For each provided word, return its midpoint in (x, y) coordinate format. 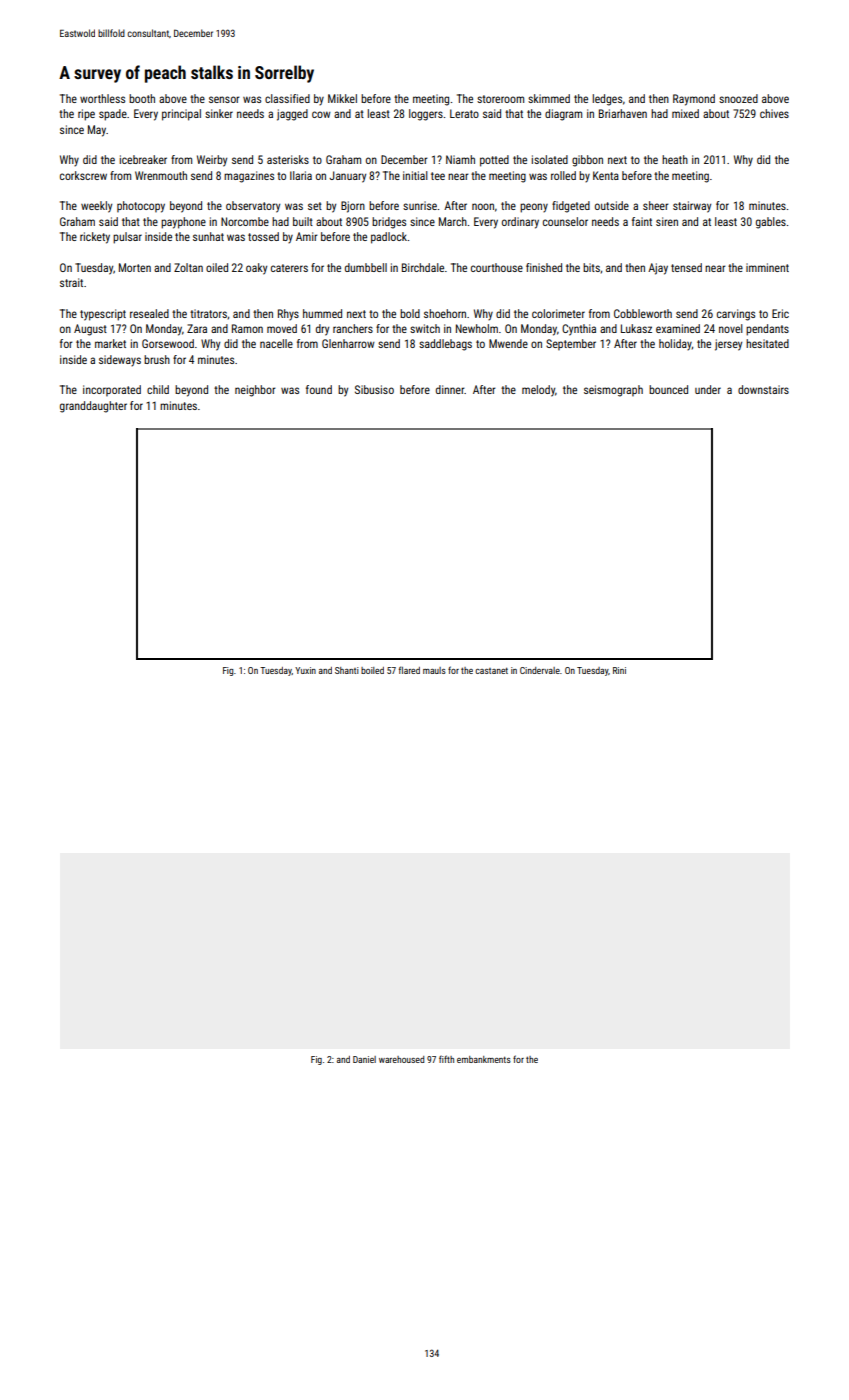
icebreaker (143, 159)
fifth (446, 1059)
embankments (484, 1059)
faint (642, 221)
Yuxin (305, 670)
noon (483, 206)
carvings (736, 315)
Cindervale (540, 670)
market (110, 343)
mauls (434, 670)
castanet (491, 670)
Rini (619, 670)
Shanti (347, 670)
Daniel (364, 1059)
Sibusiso (374, 389)
